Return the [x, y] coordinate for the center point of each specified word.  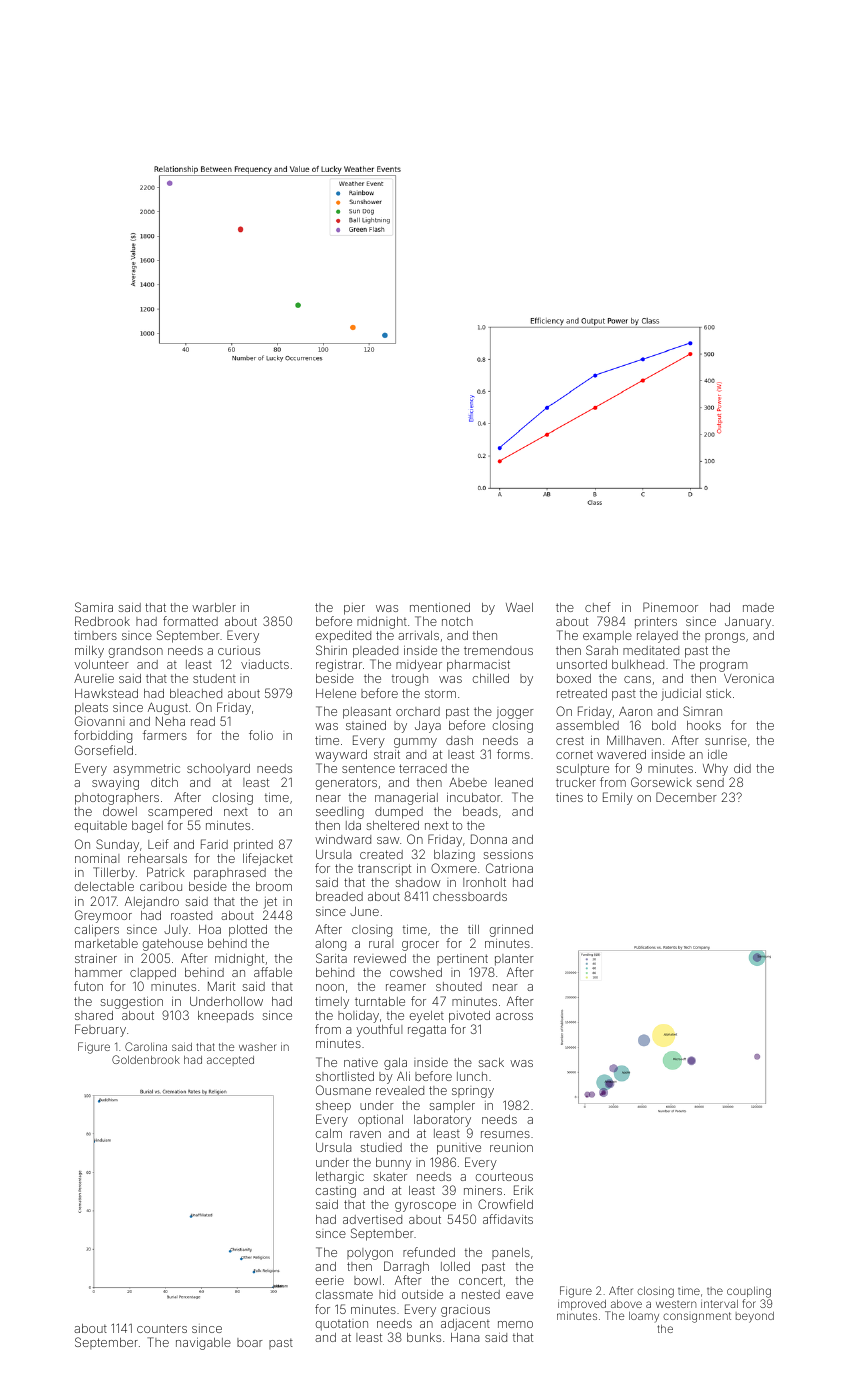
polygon [370, 1254]
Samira [94, 607]
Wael [519, 607]
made [758, 607]
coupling [749, 1292]
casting [336, 1192]
